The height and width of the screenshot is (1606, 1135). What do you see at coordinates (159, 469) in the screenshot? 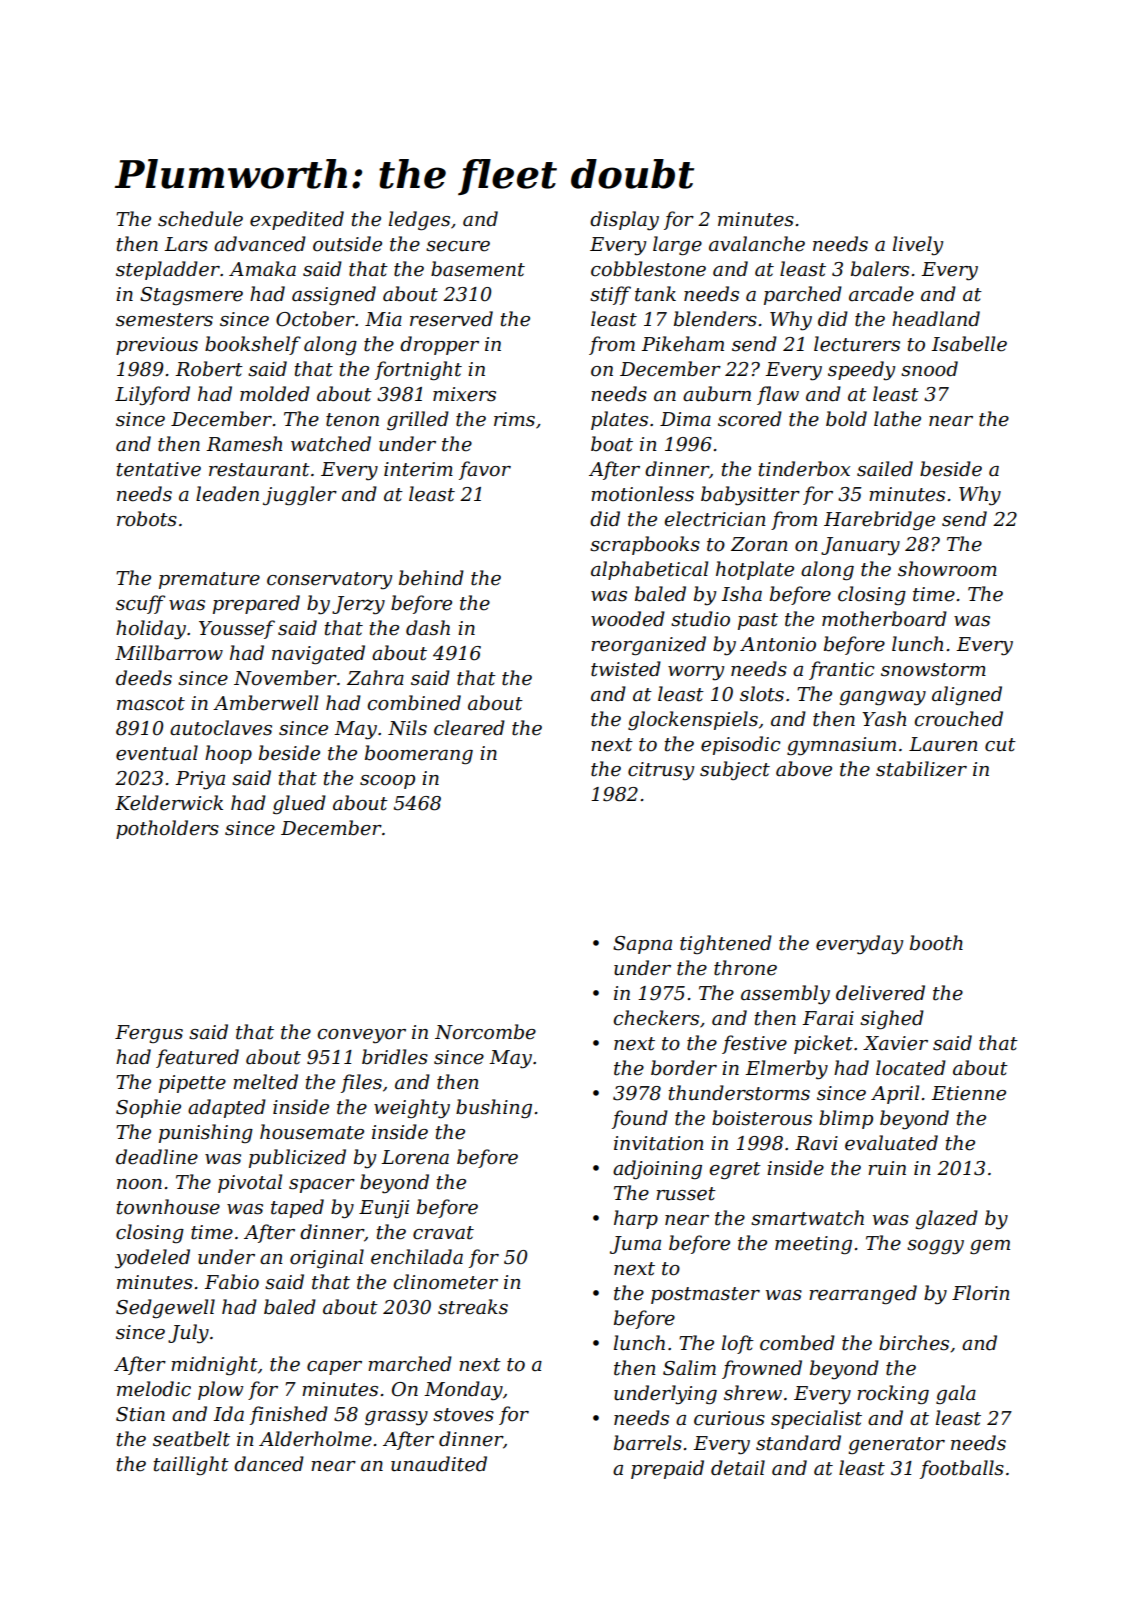
I see `tentative` at bounding box center [159, 469].
